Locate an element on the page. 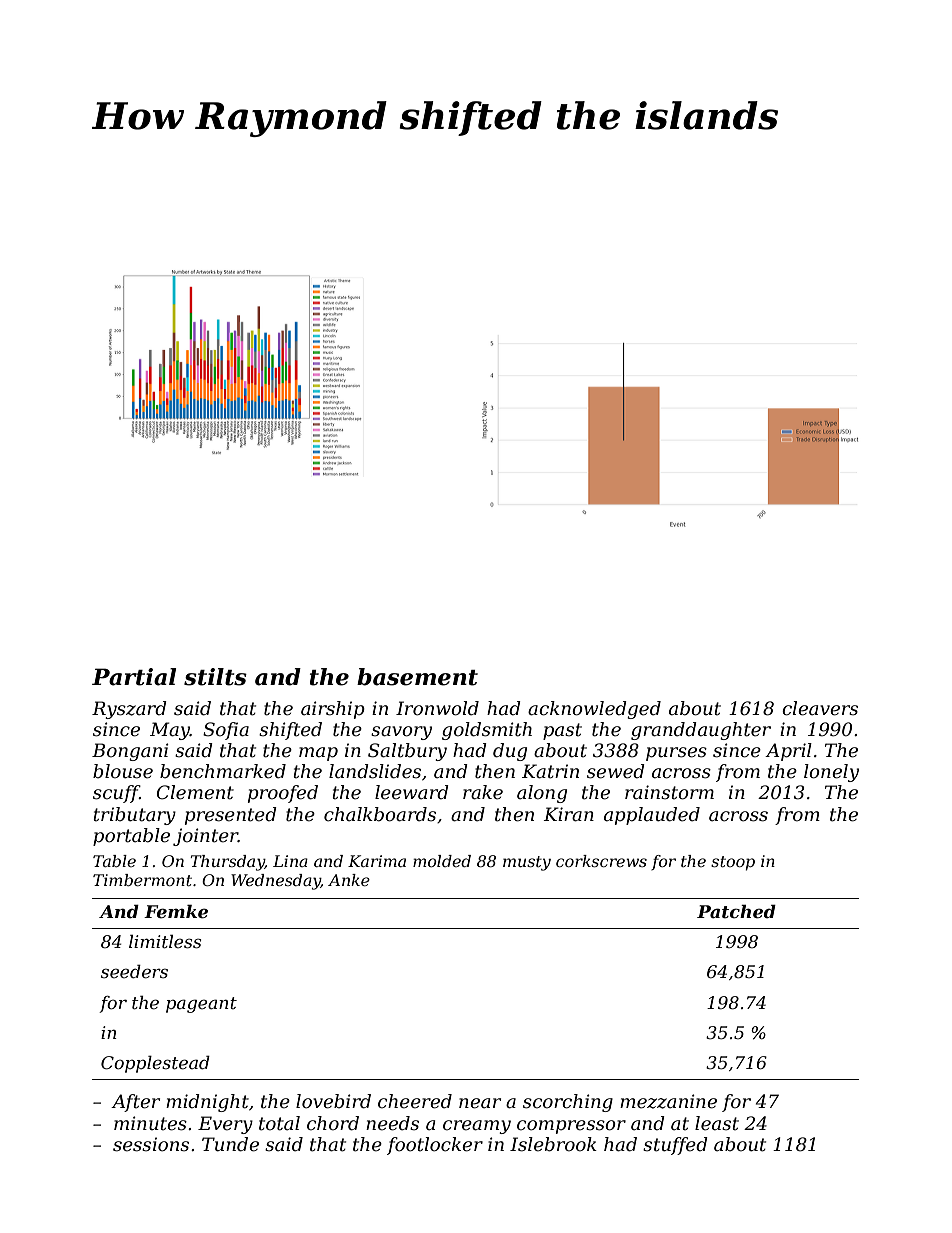  limitless is located at coordinates (165, 942).
